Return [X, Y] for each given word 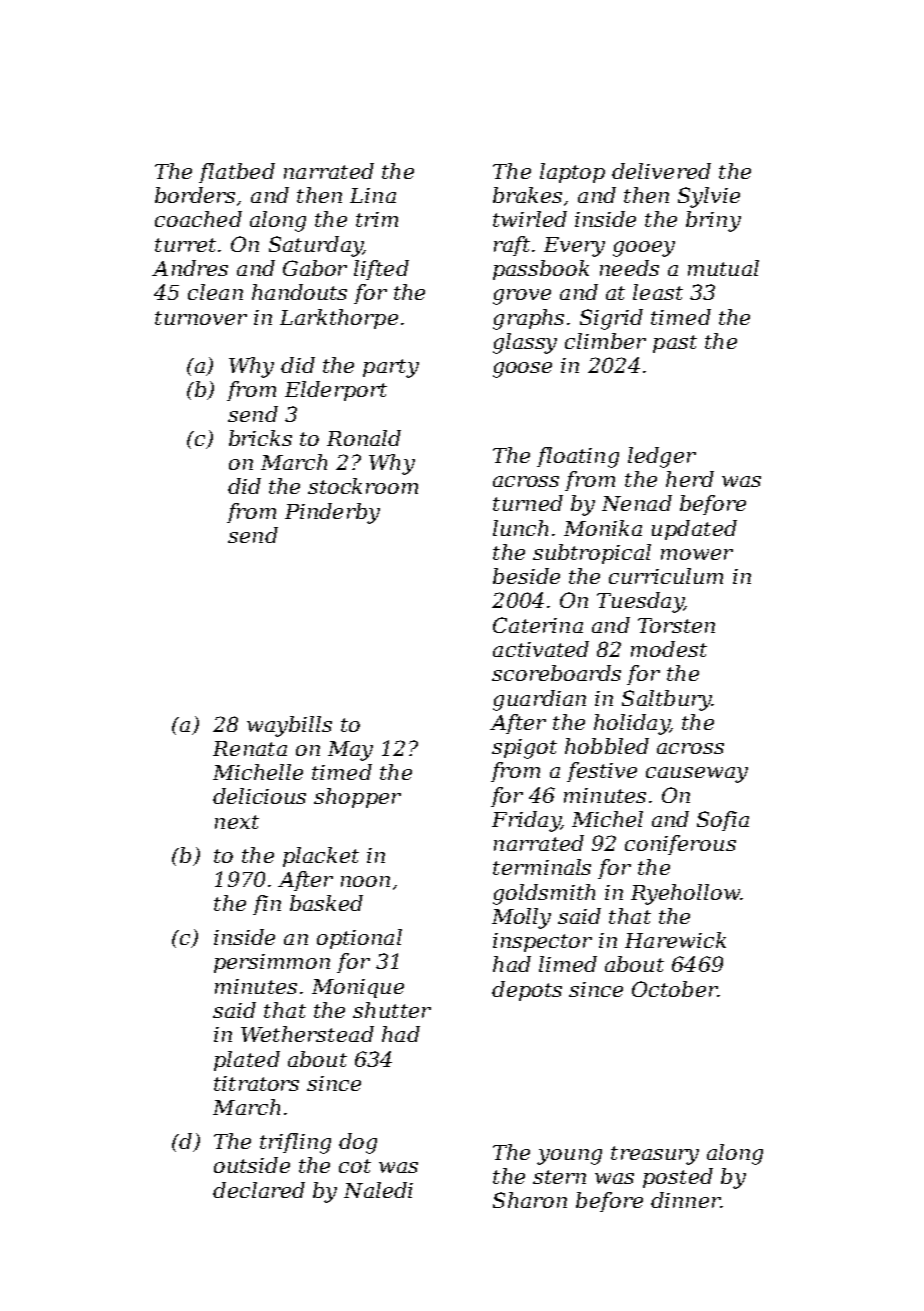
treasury [655, 1155]
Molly [521, 918]
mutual [723, 268]
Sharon [530, 1200]
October [675, 989]
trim [377, 219]
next [237, 822]
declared [259, 1190]
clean [215, 292]
